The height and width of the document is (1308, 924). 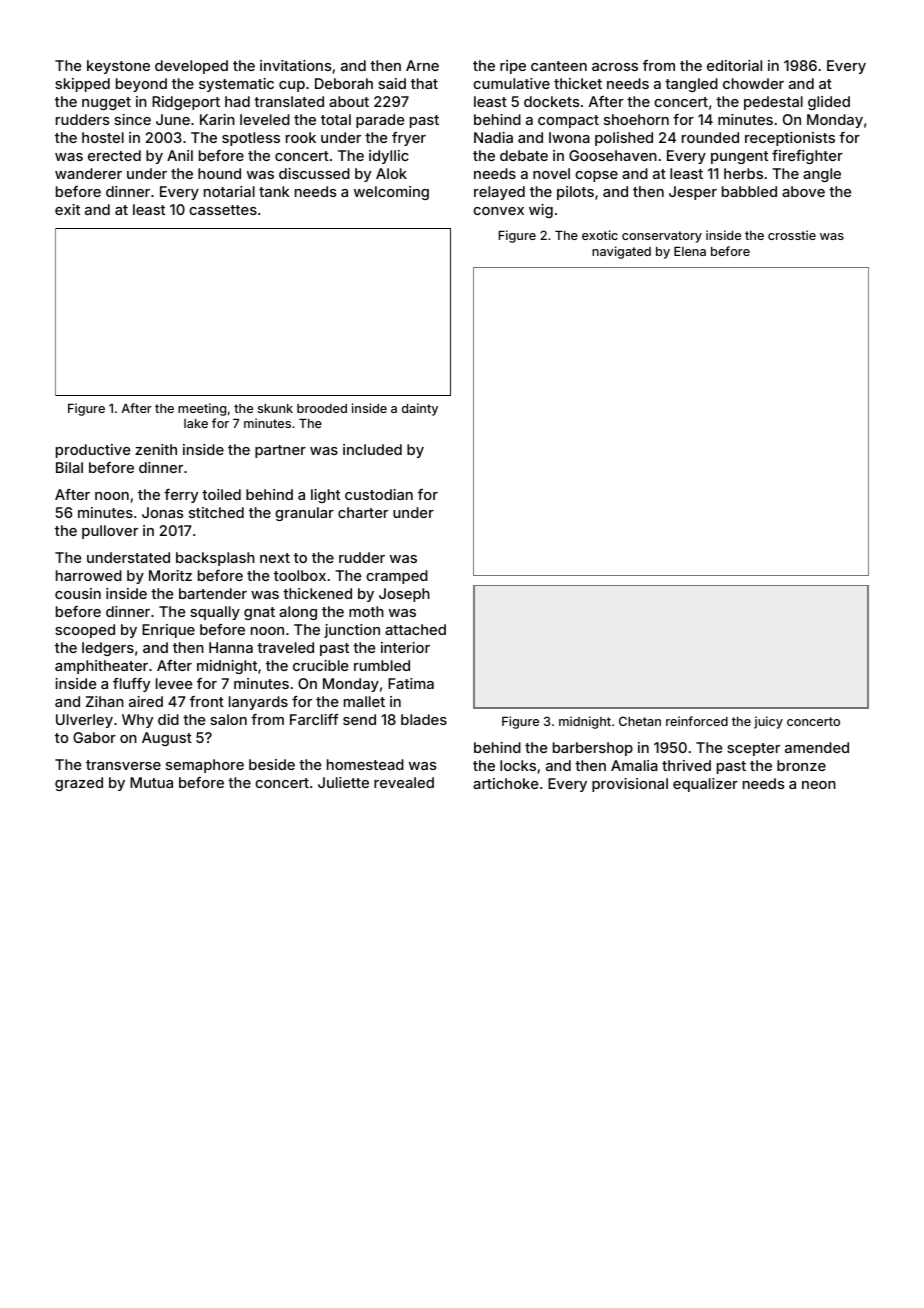 What do you see at coordinates (734, 65) in the document?
I see `editorial` at bounding box center [734, 65].
